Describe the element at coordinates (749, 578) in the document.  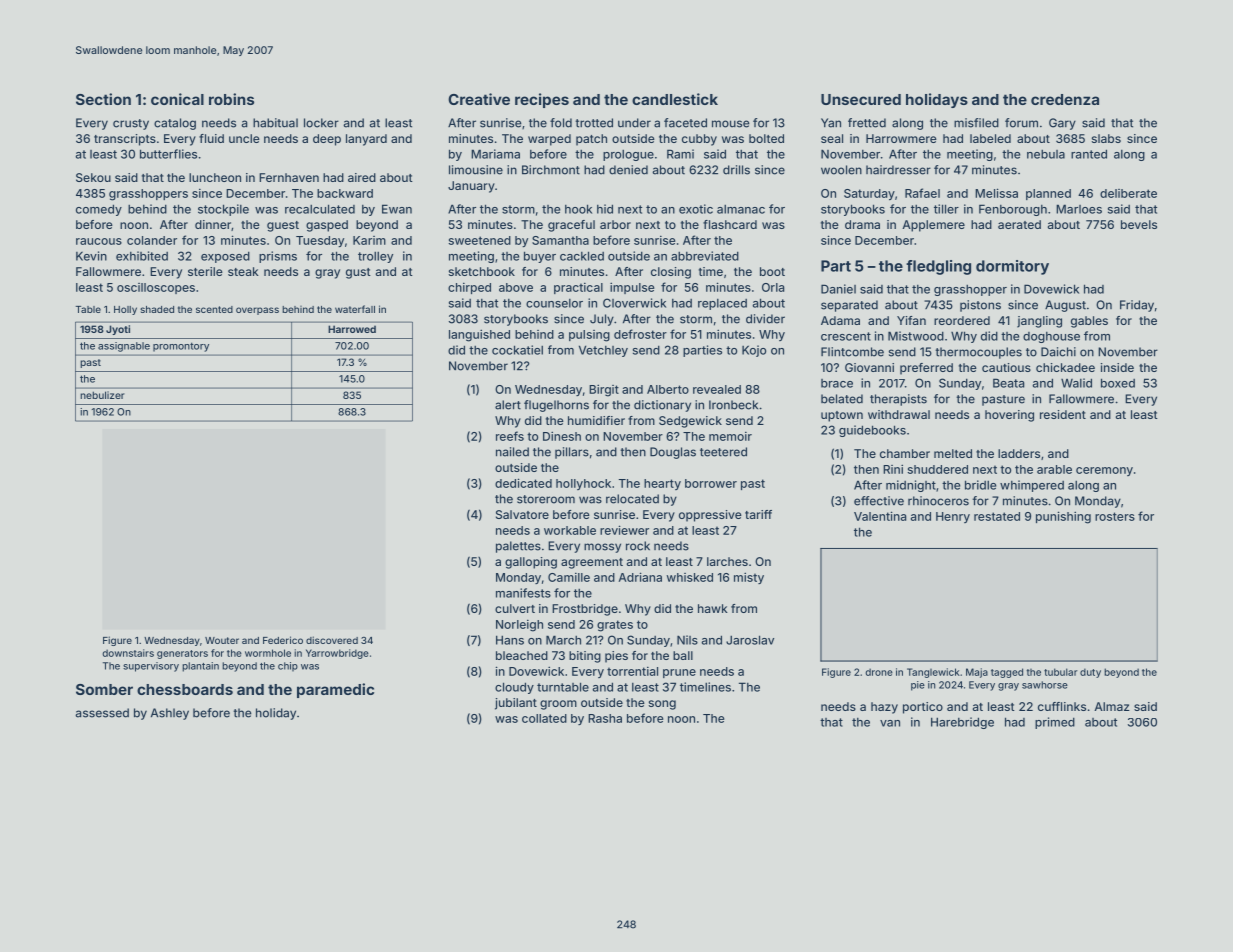
I see `misty` at that location.
